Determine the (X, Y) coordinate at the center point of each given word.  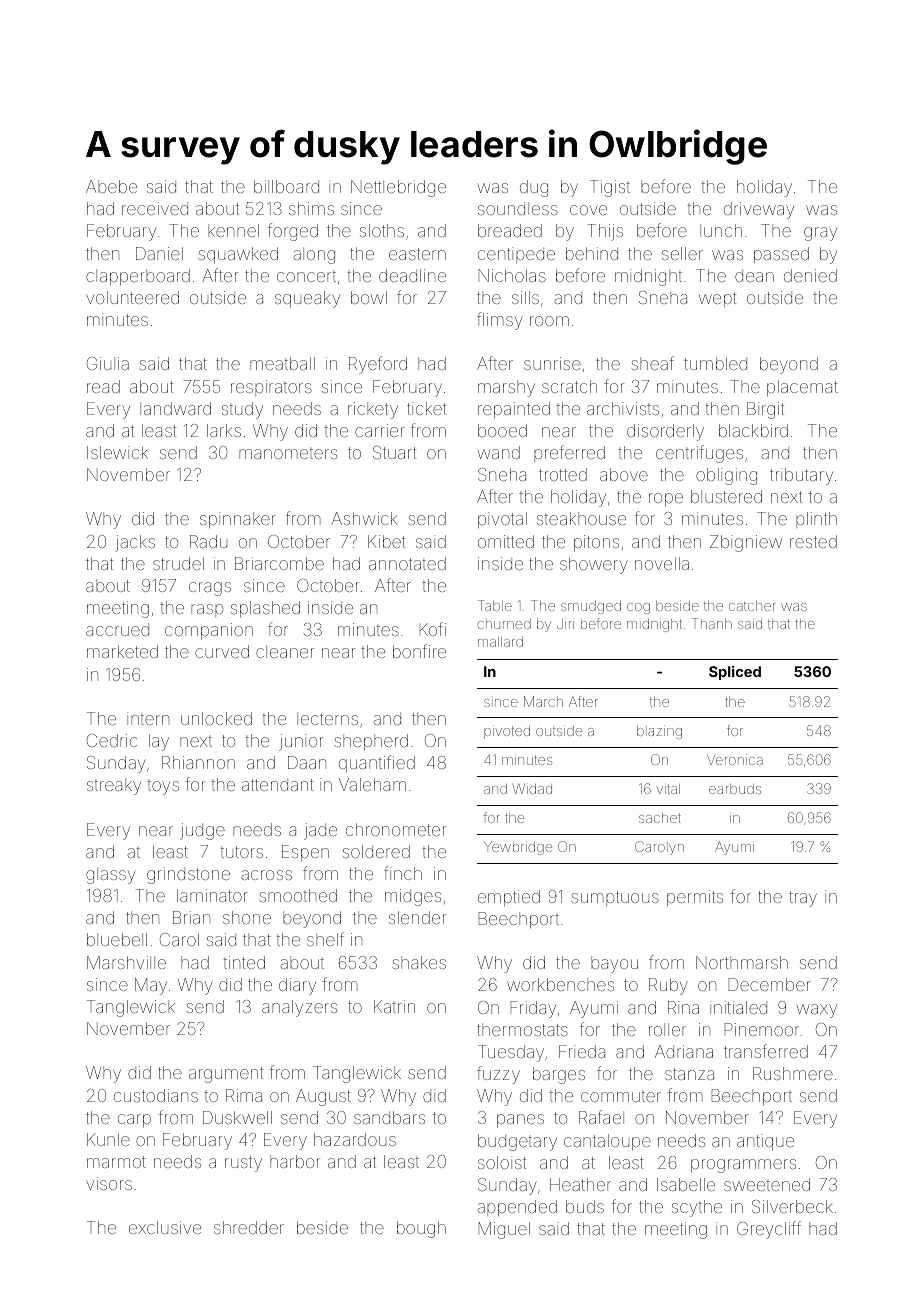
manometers (288, 454)
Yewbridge (518, 848)
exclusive (165, 1227)
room (549, 321)
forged (293, 232)
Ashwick (364, 518)
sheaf (652, 363)
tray (803, 899)
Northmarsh (742, 962)
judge (202, 831)
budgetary (517, 1142)
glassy (111, 875)
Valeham (372, 784)
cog (638, 608)
